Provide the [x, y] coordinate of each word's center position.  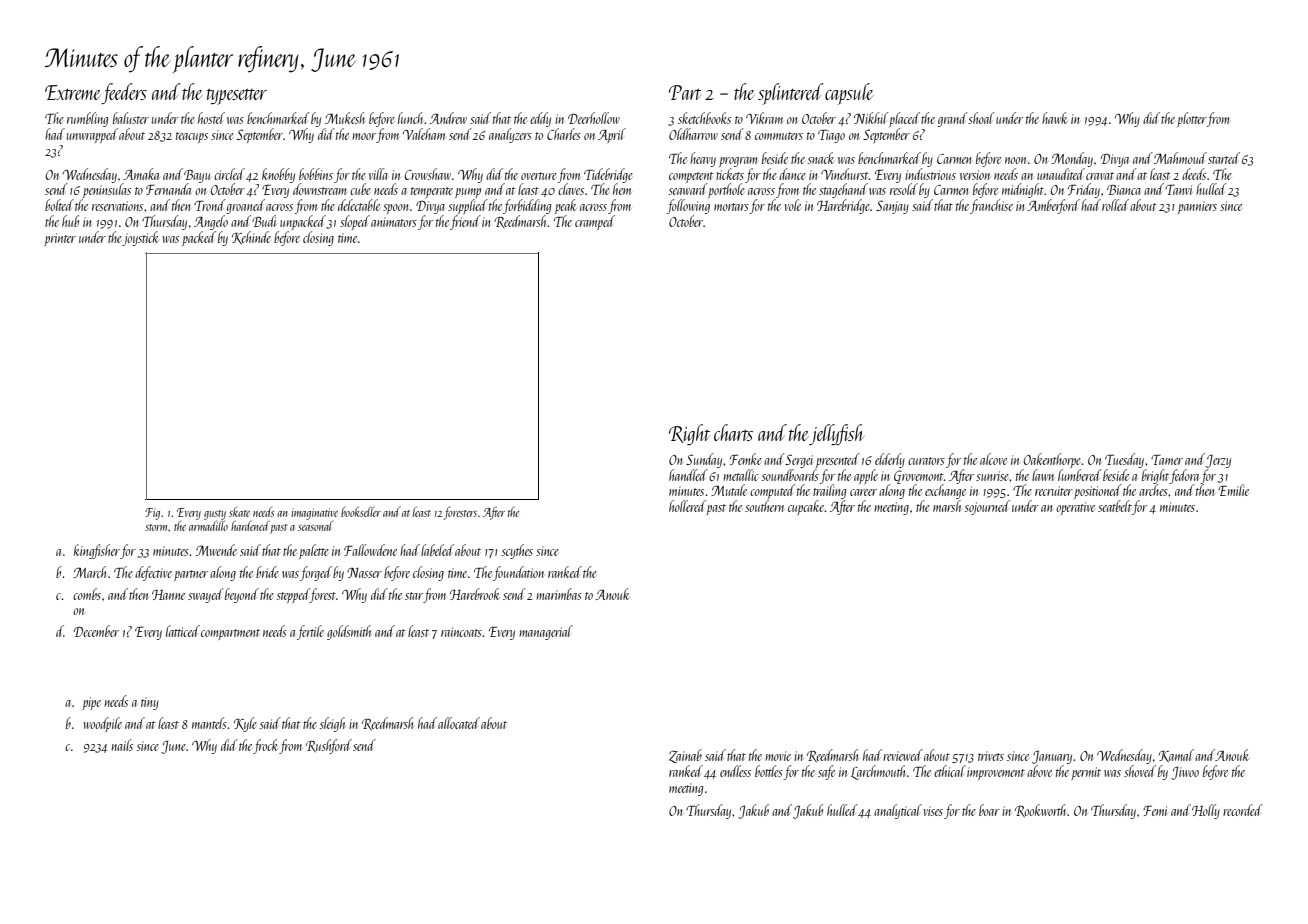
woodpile [103, 724]
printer [60, 239]
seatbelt [1115, 506]
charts [733, 432]
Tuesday [1124, 460]
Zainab [685, 756]
